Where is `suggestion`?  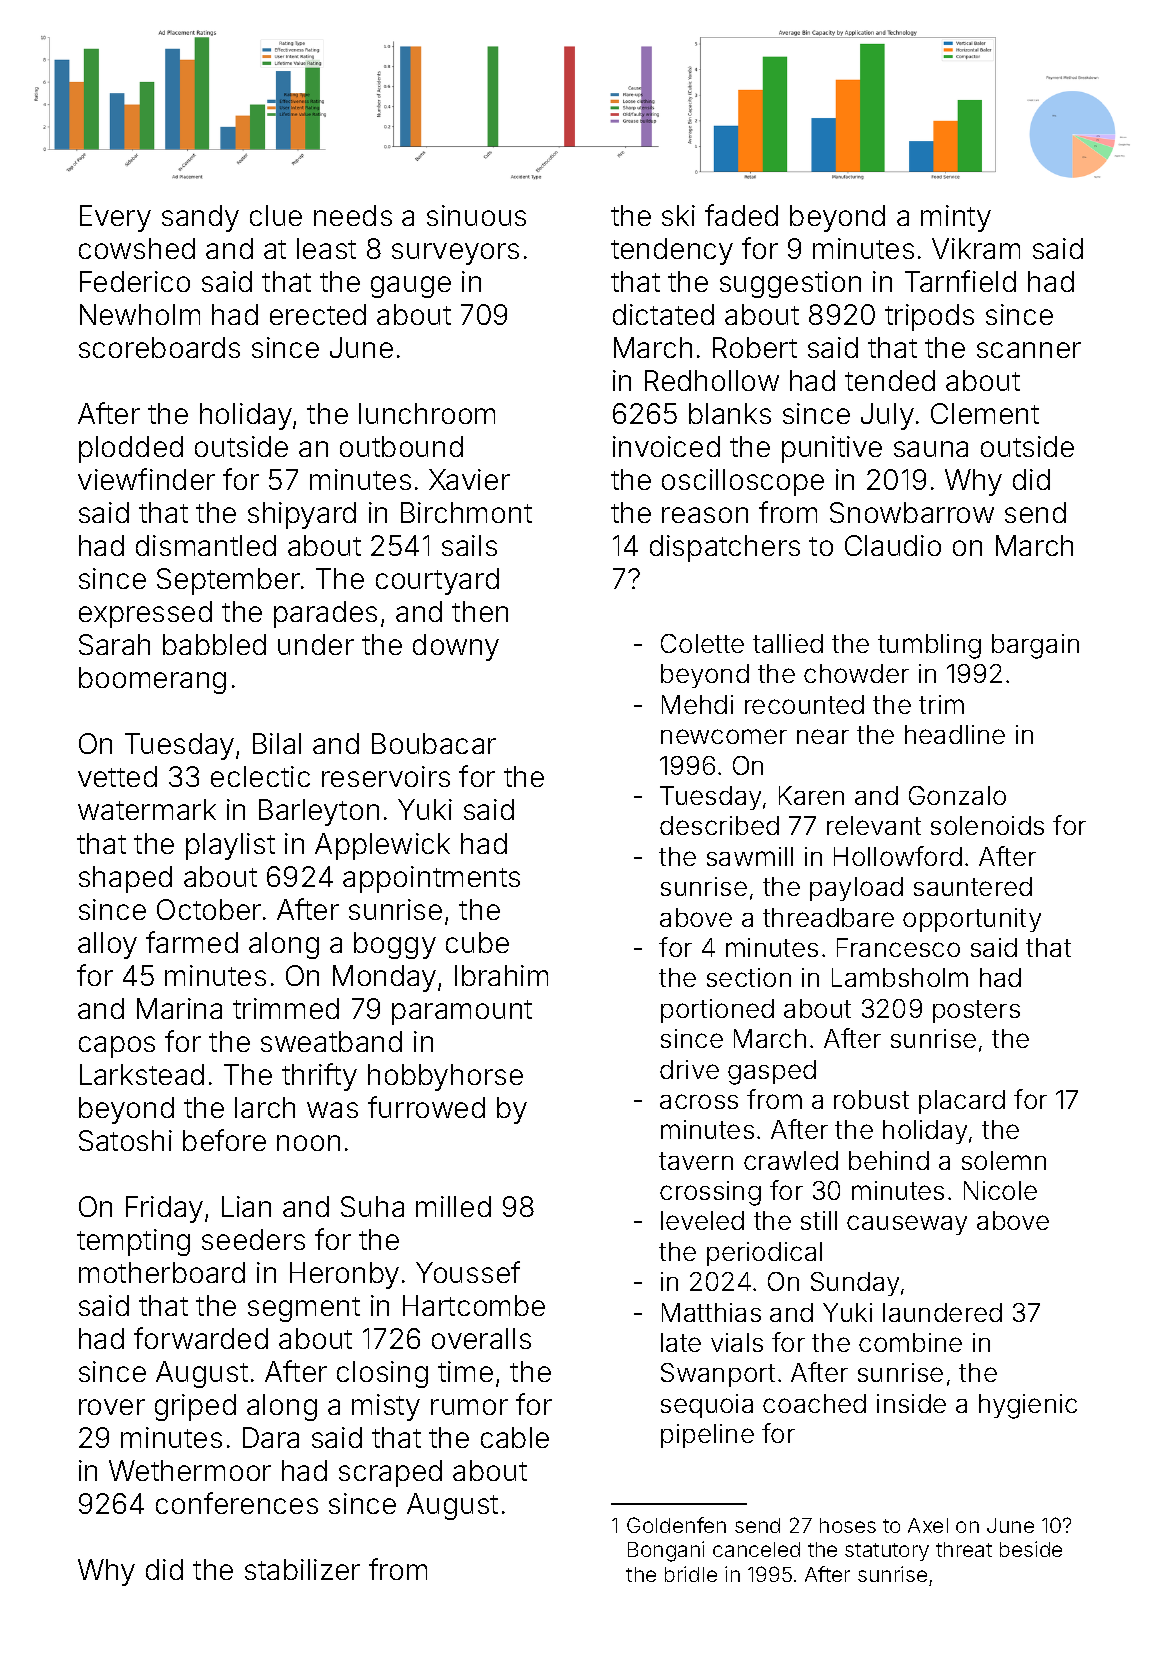
suggestion is located at coordinates (790, 284).
